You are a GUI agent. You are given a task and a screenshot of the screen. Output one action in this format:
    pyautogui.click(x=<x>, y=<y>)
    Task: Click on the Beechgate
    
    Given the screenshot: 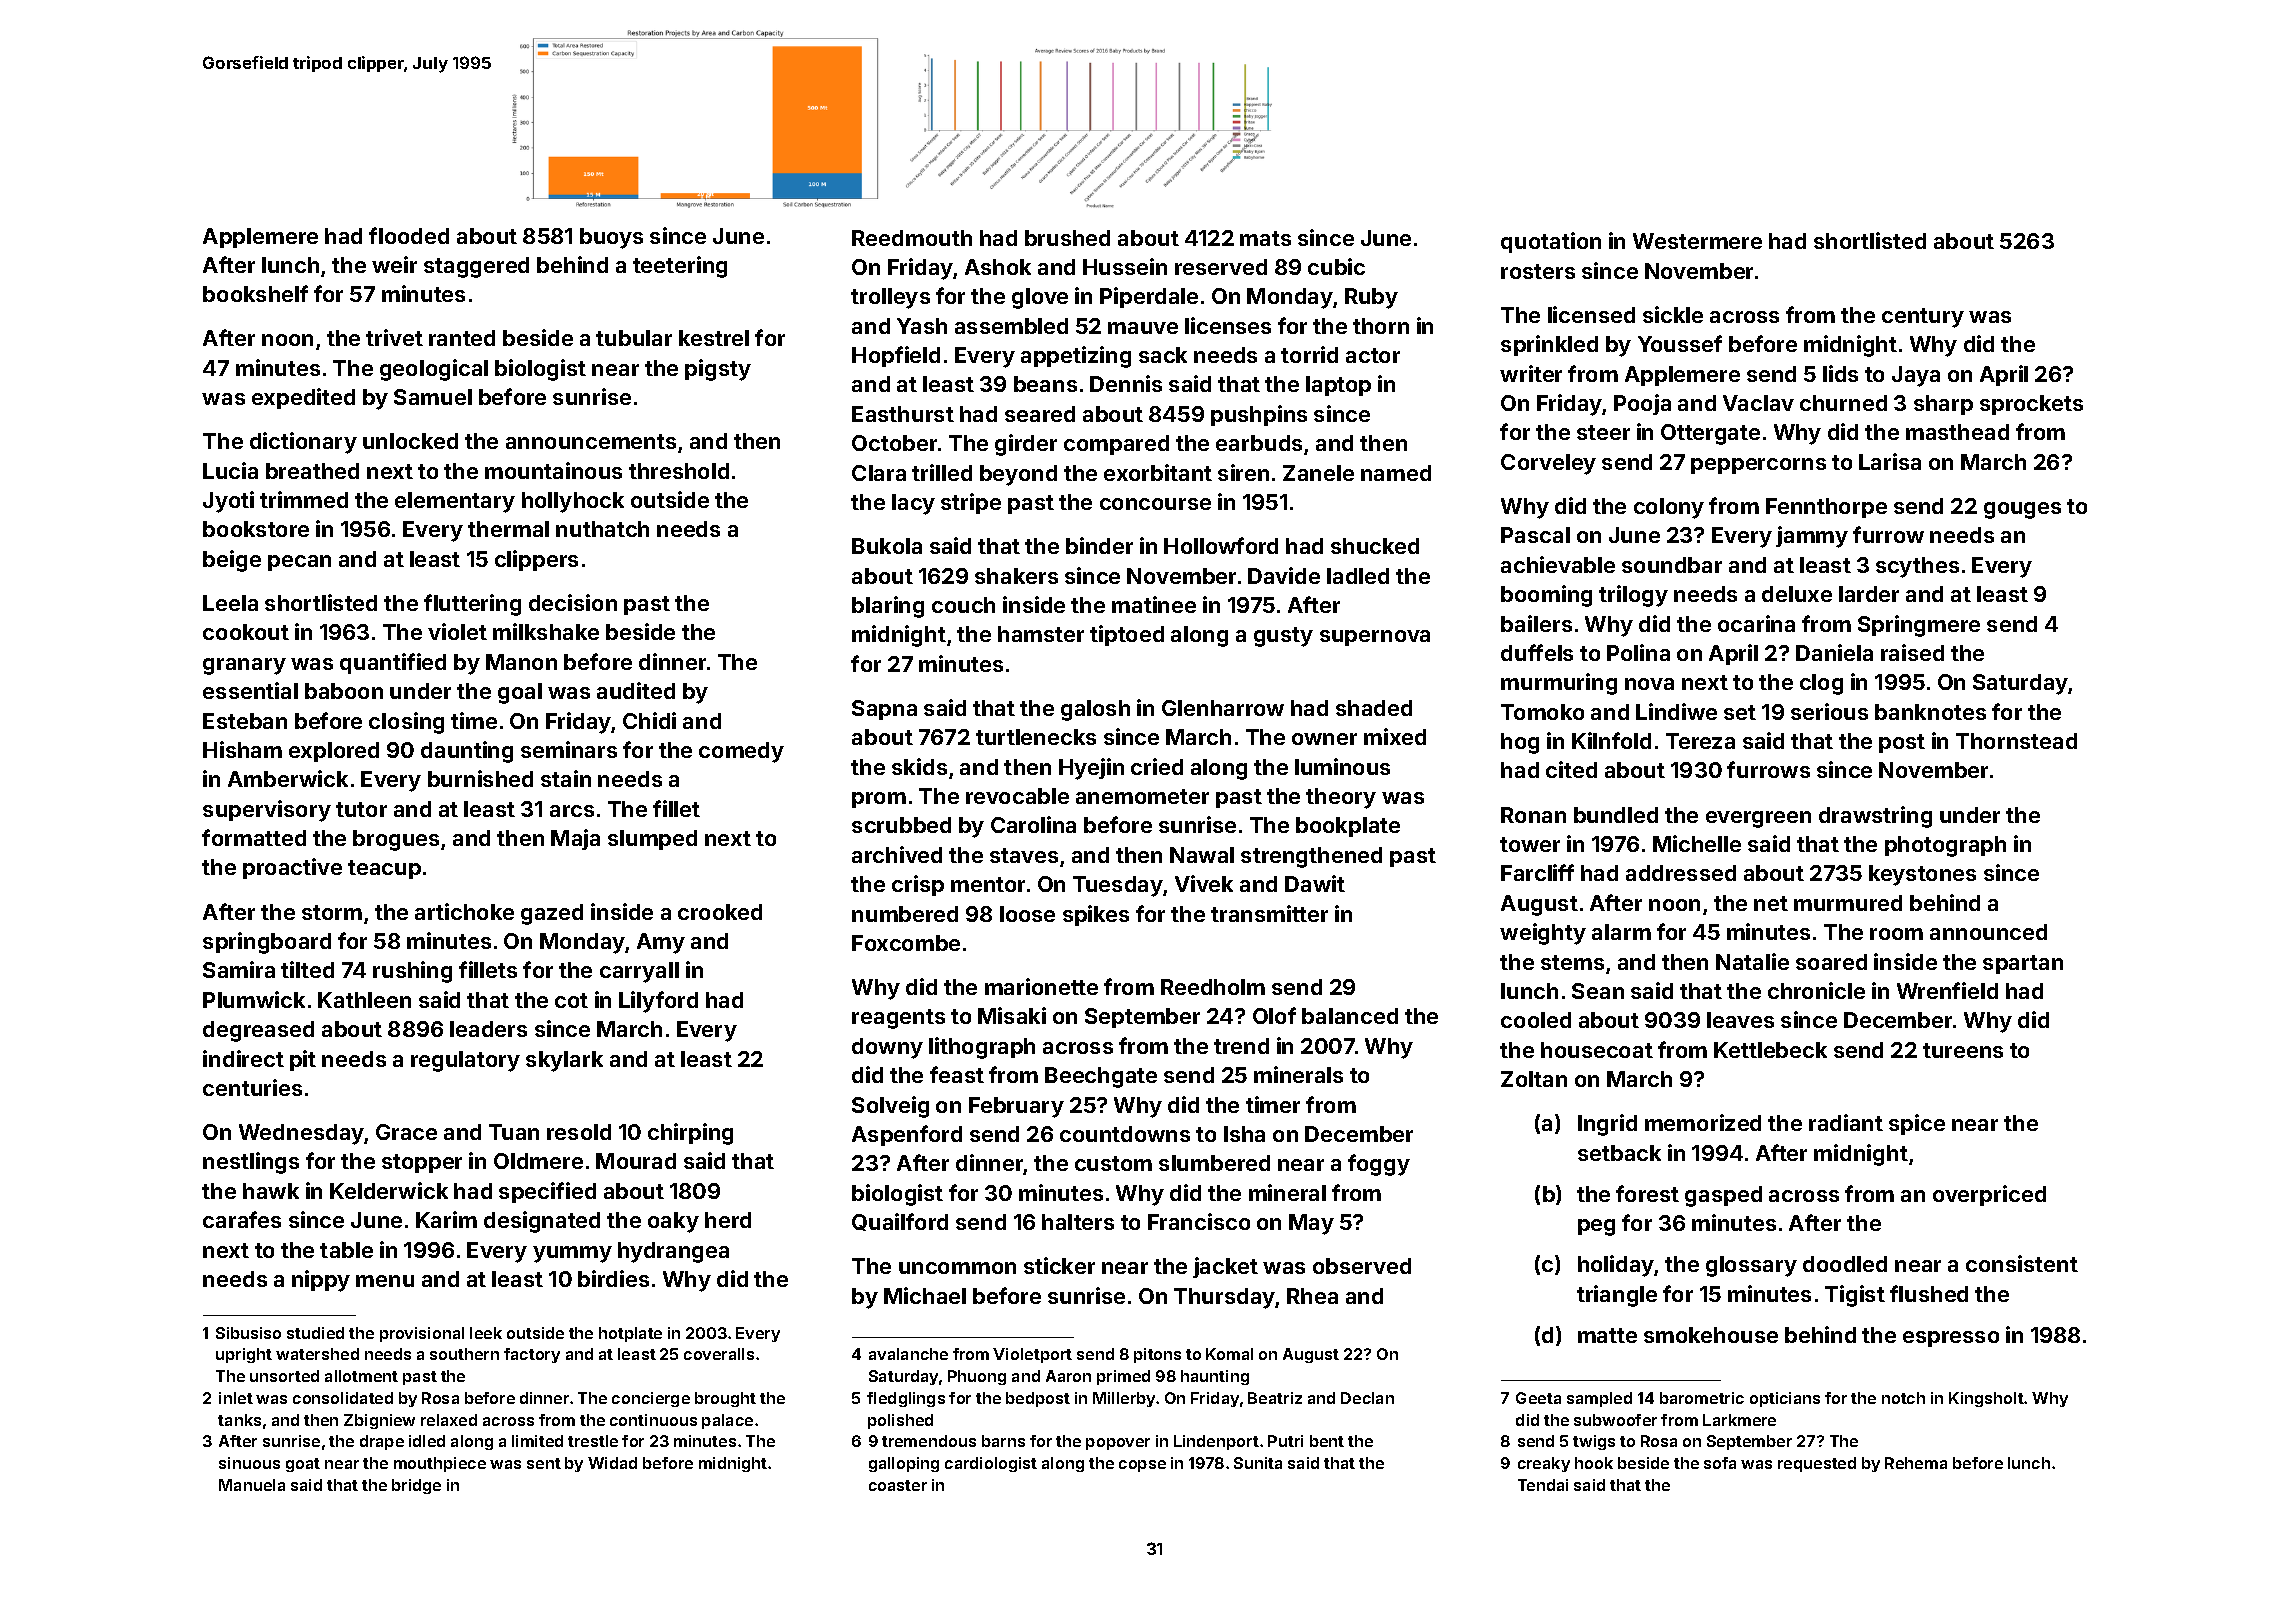 What is the action you would take?
    pyautogui.click(x=1101, y=1077)
